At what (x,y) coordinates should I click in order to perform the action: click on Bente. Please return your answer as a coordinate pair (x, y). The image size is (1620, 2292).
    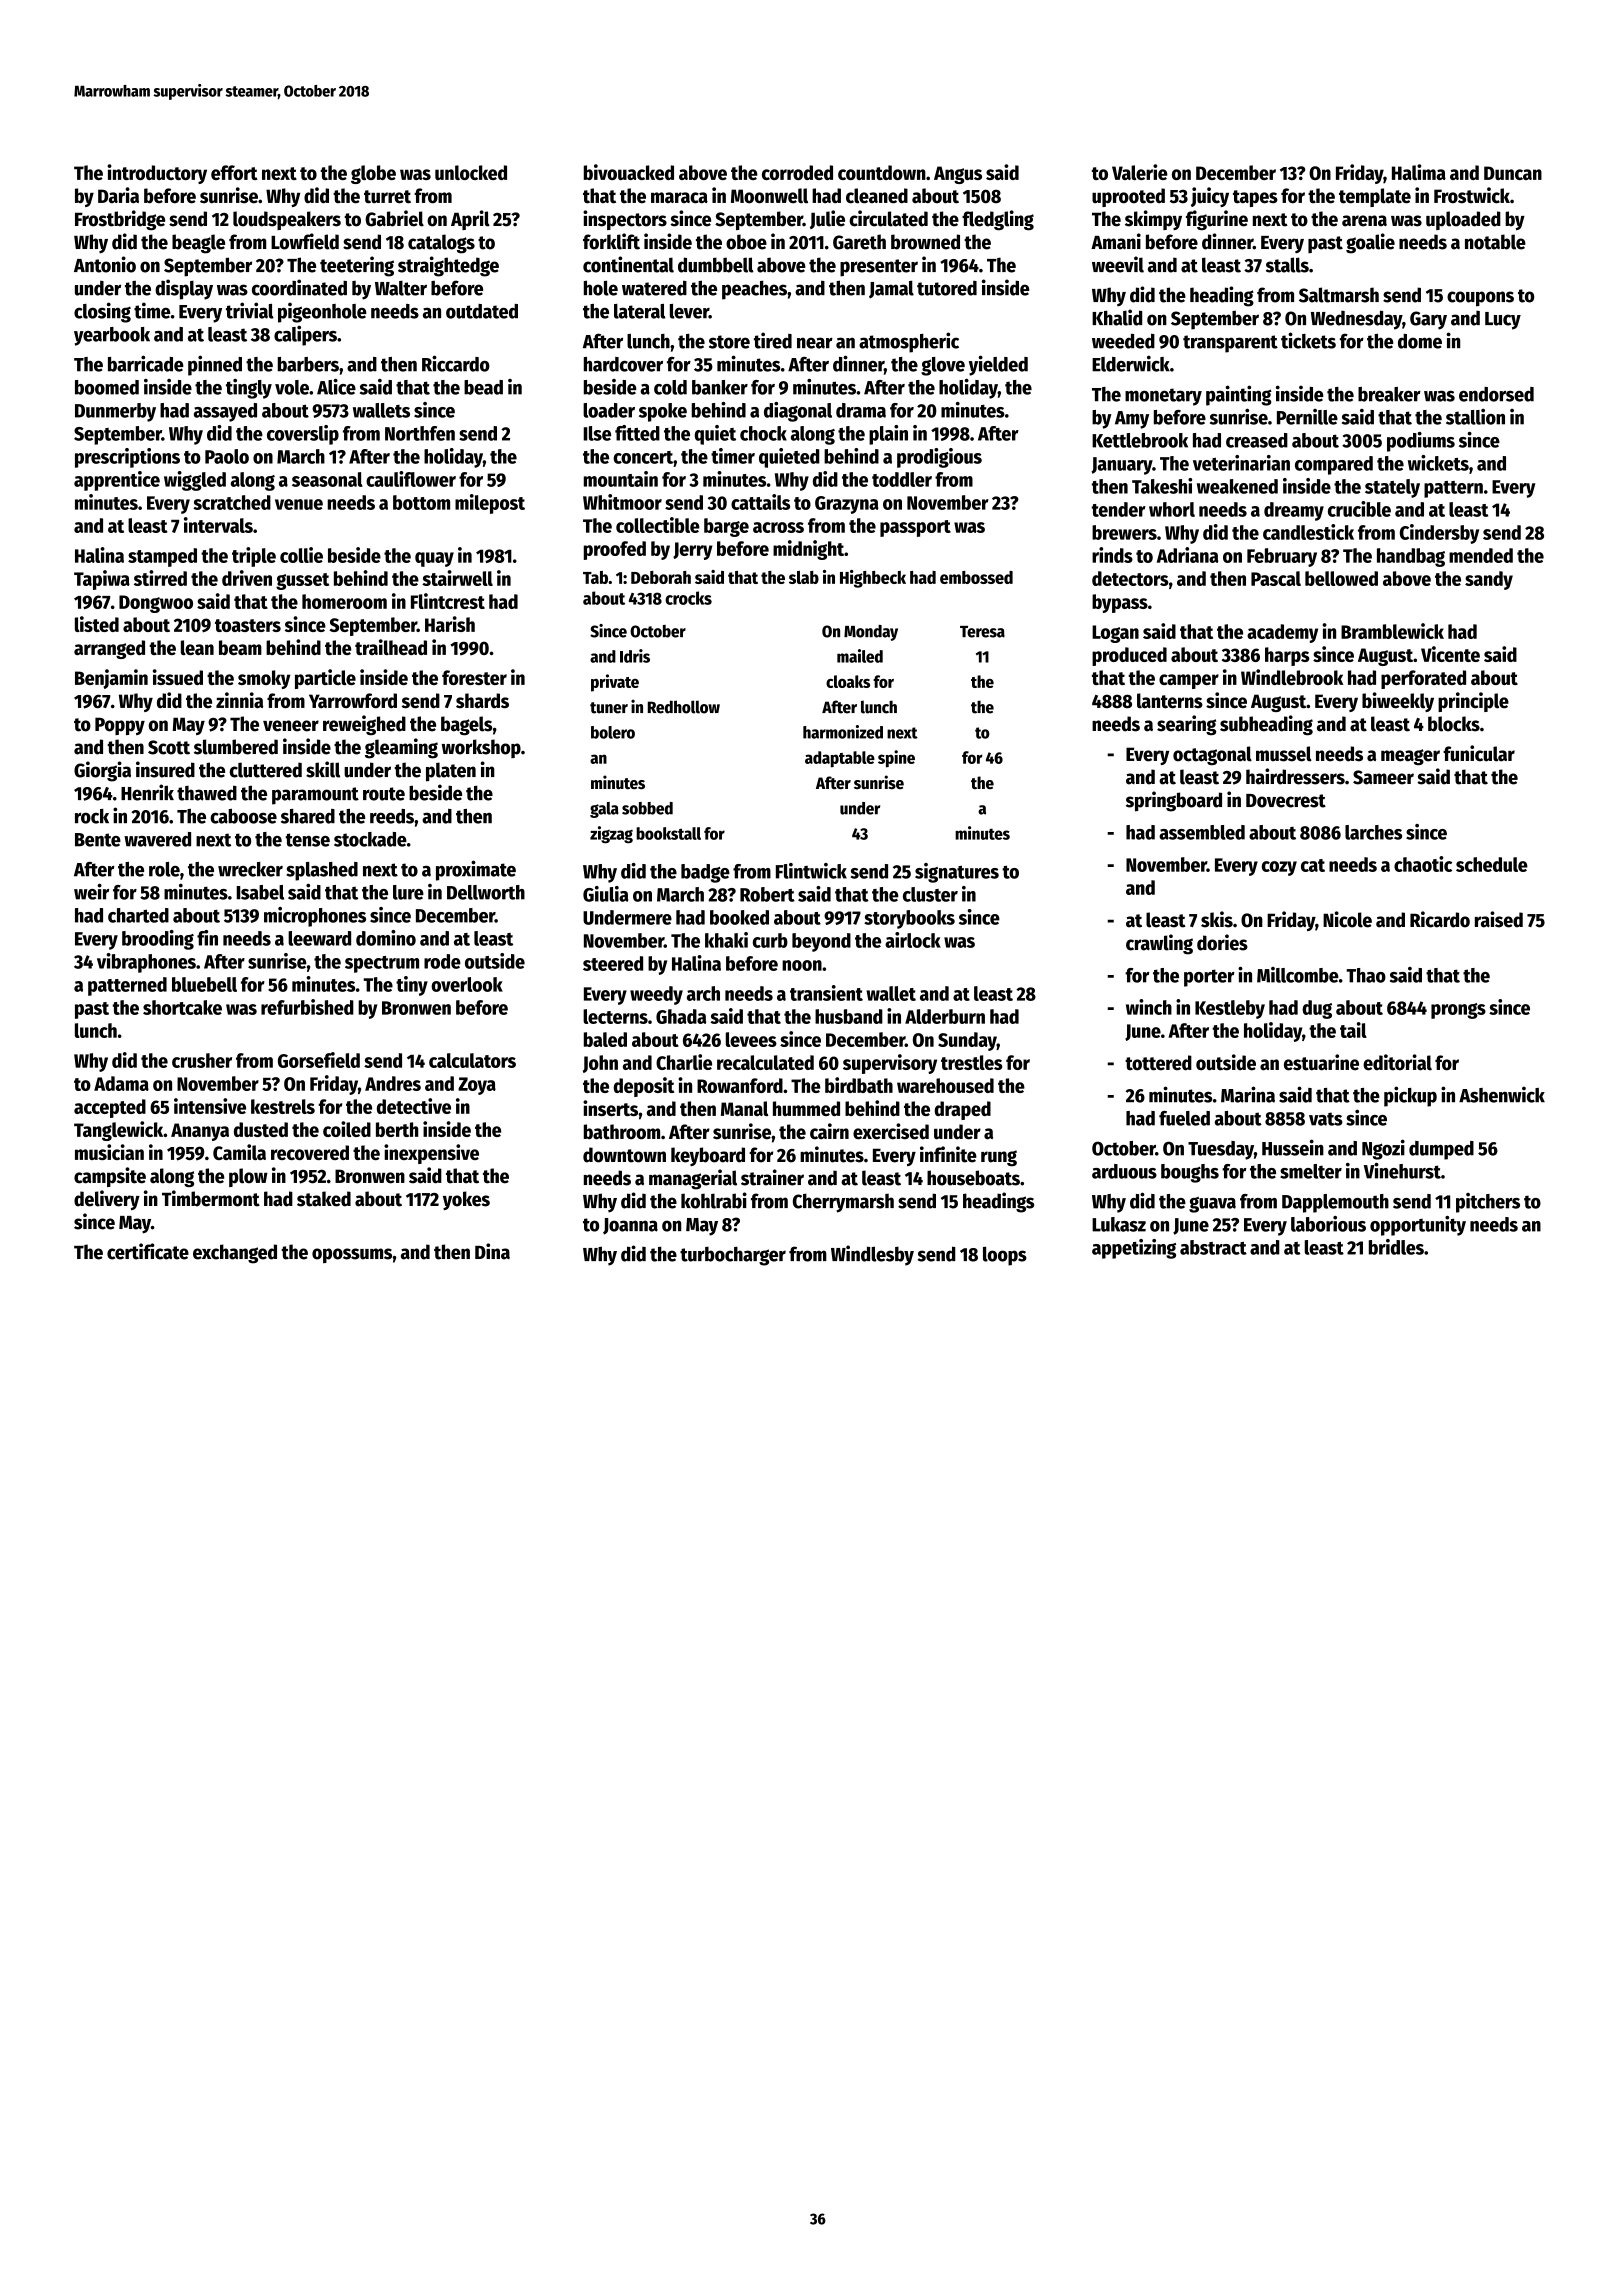
    Looking at the image, I should click on (98, 840).
